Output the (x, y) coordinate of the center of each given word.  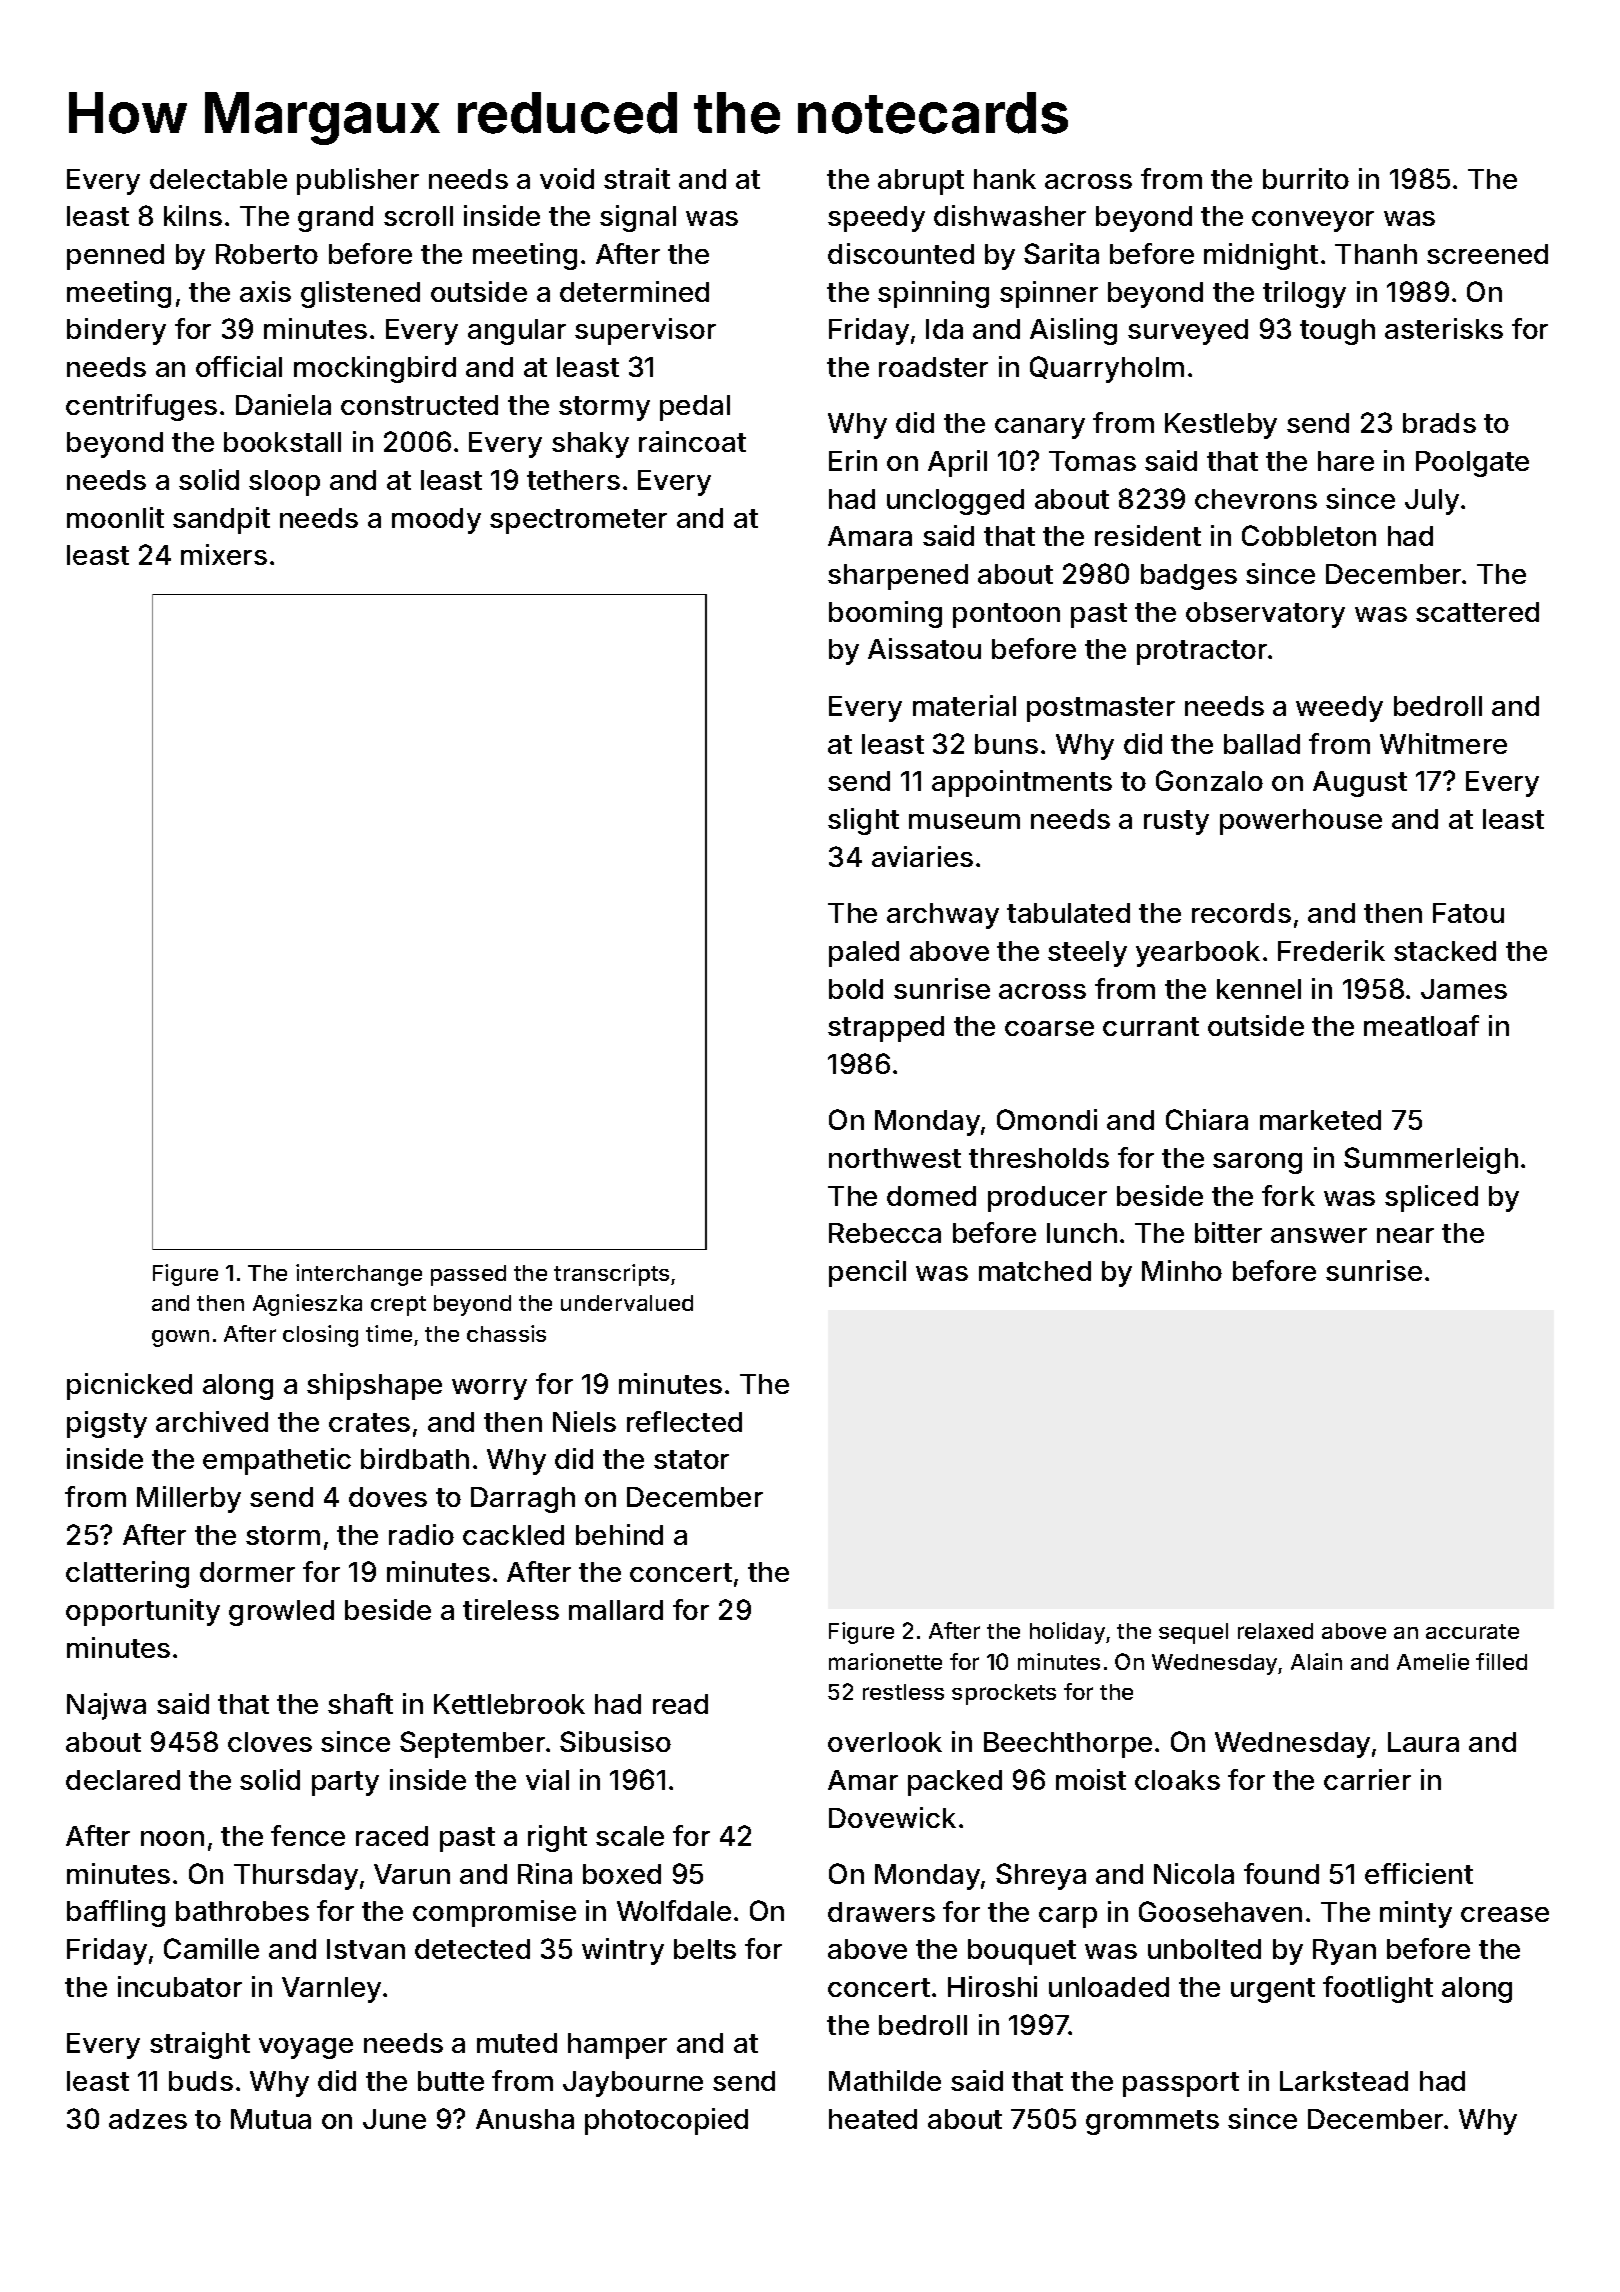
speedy (876, 219)
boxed (622, 1874)
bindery (116, 331)
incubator (180, 1986)
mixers (224, 554)
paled (864, 954)
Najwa (106, 1706)
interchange (359, 1275)
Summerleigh (1431, 1160)
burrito (1306, 178)
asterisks (1444, 328)
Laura (1423, 1742)
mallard (616, 1610)
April (957, 463)
